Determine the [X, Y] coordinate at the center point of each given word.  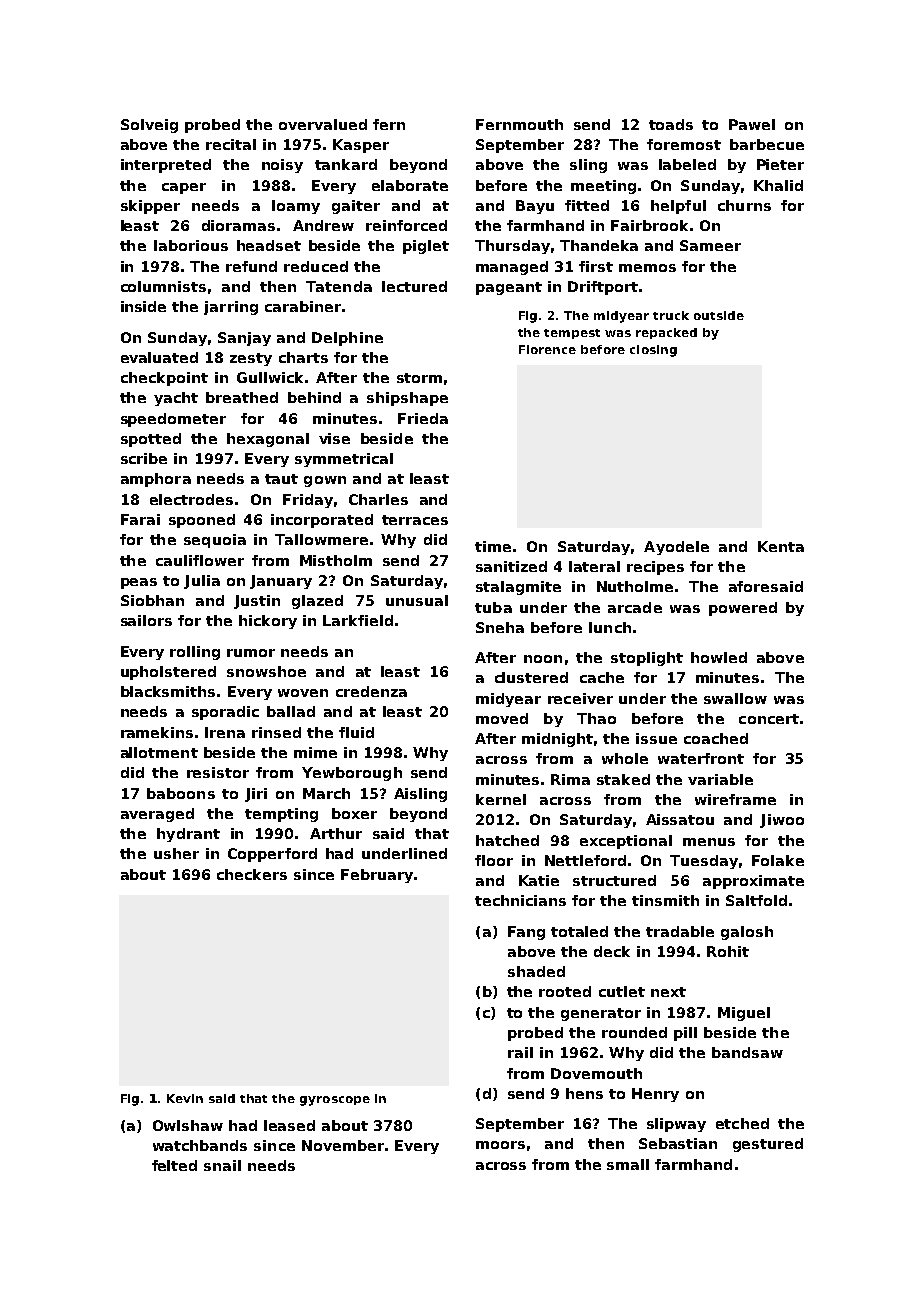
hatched [507, 840]
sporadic [225, 713]
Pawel [752, 124]
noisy [282, 166]
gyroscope [335, 1101]
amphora [156, 480]
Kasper [361, 146]
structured [614, 880]
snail [222, 1165]
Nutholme [635, 586]
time [493, 546]
